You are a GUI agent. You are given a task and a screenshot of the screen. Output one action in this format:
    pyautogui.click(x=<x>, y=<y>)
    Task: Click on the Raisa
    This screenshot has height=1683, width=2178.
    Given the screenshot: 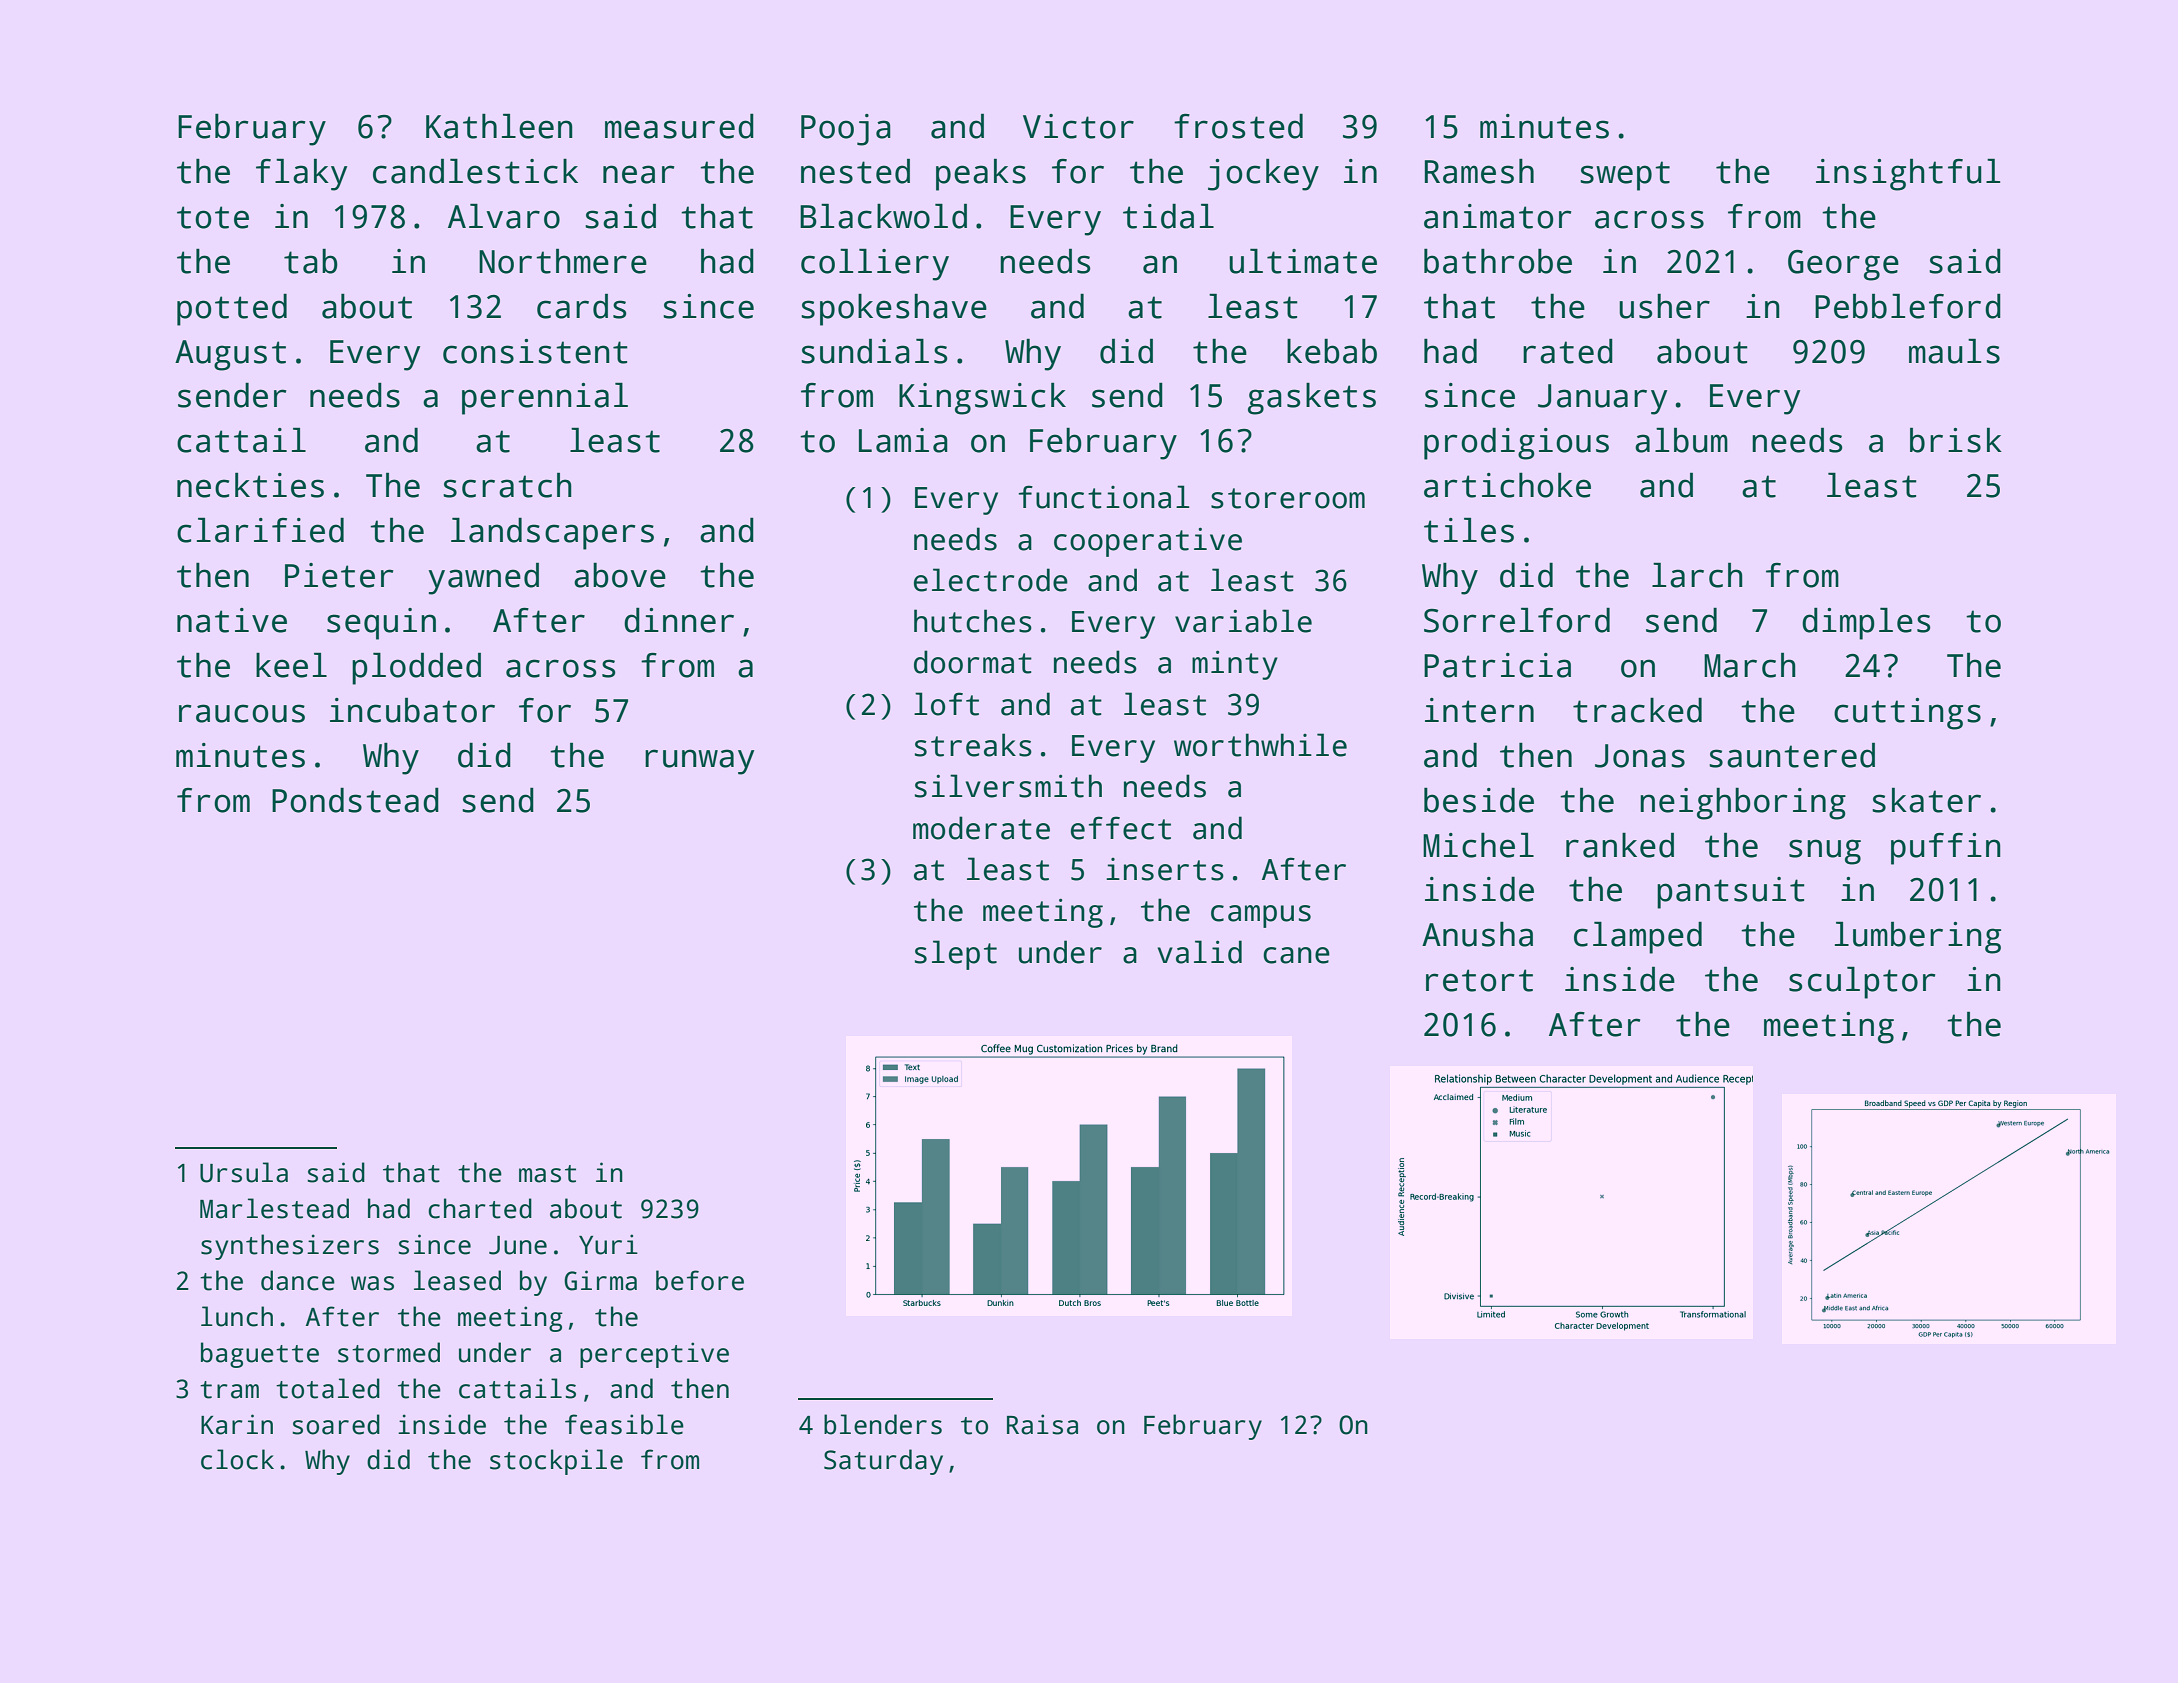 What is the action you would take?
    pyautogui.click(x=1042, y=1424)
